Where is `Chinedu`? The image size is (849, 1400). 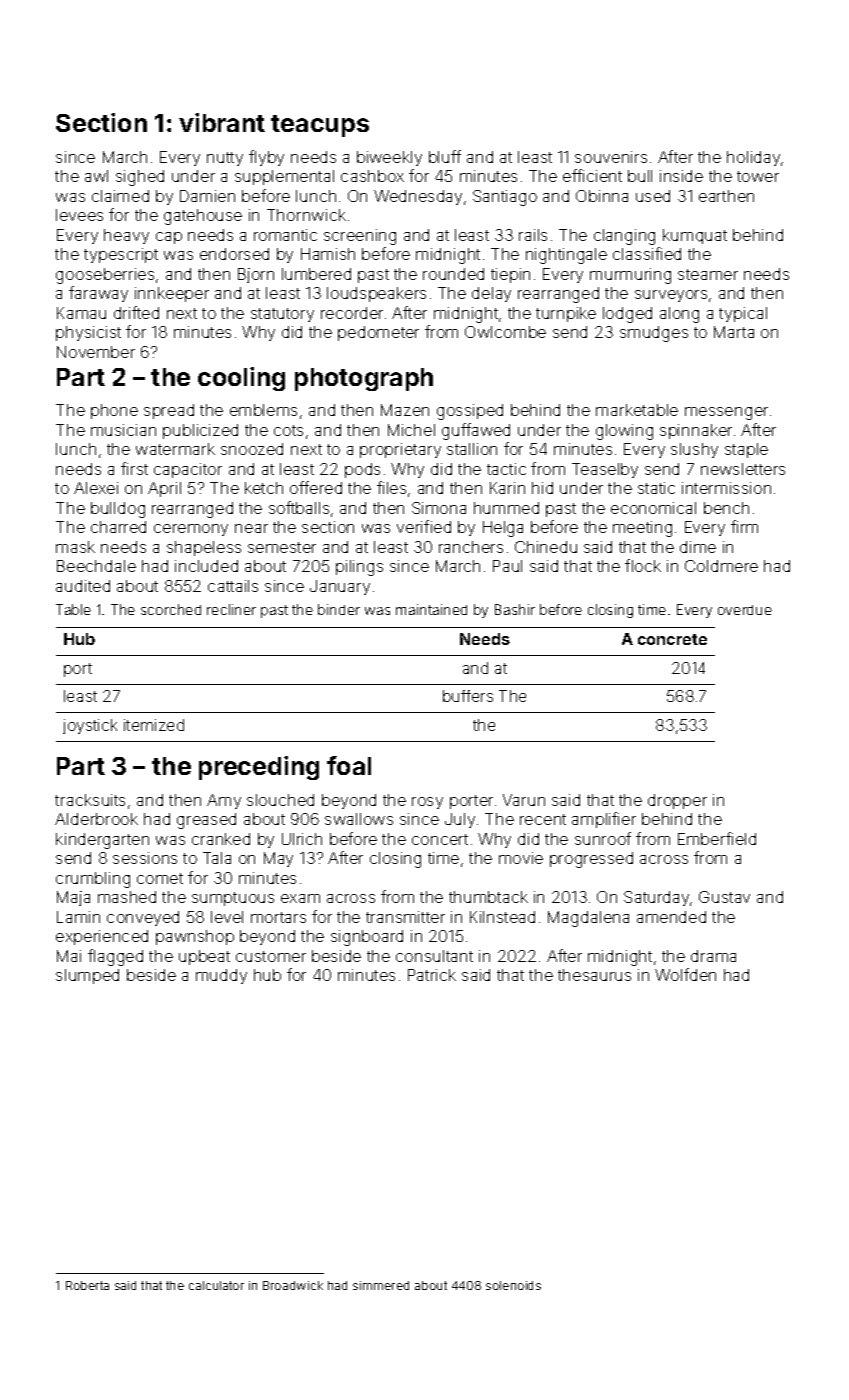 Chinedu is located at coordinates (546, 547).
